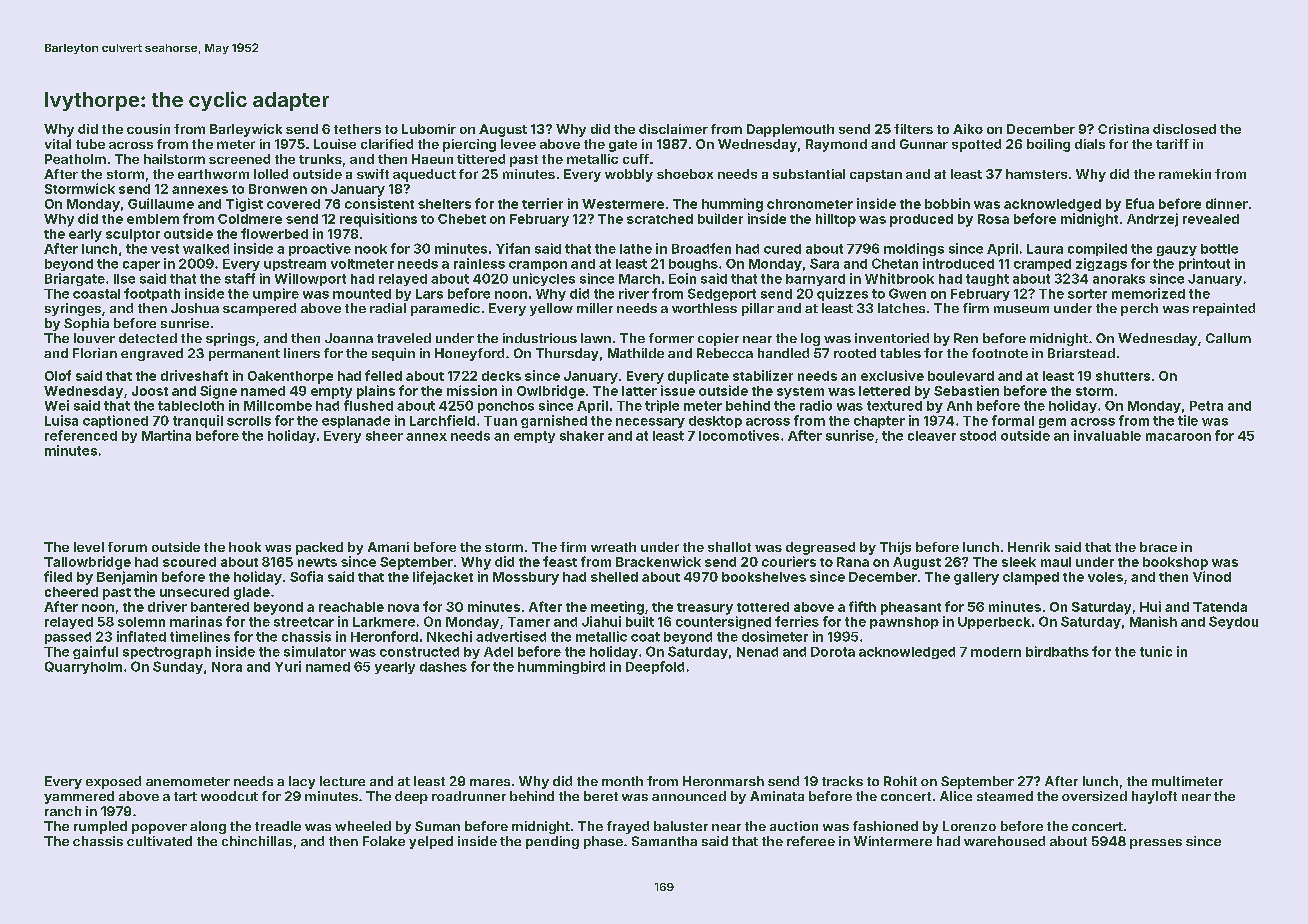 This screenshot has height=924, width=1308. I want to click on Cristina, so click(1123, 129).
